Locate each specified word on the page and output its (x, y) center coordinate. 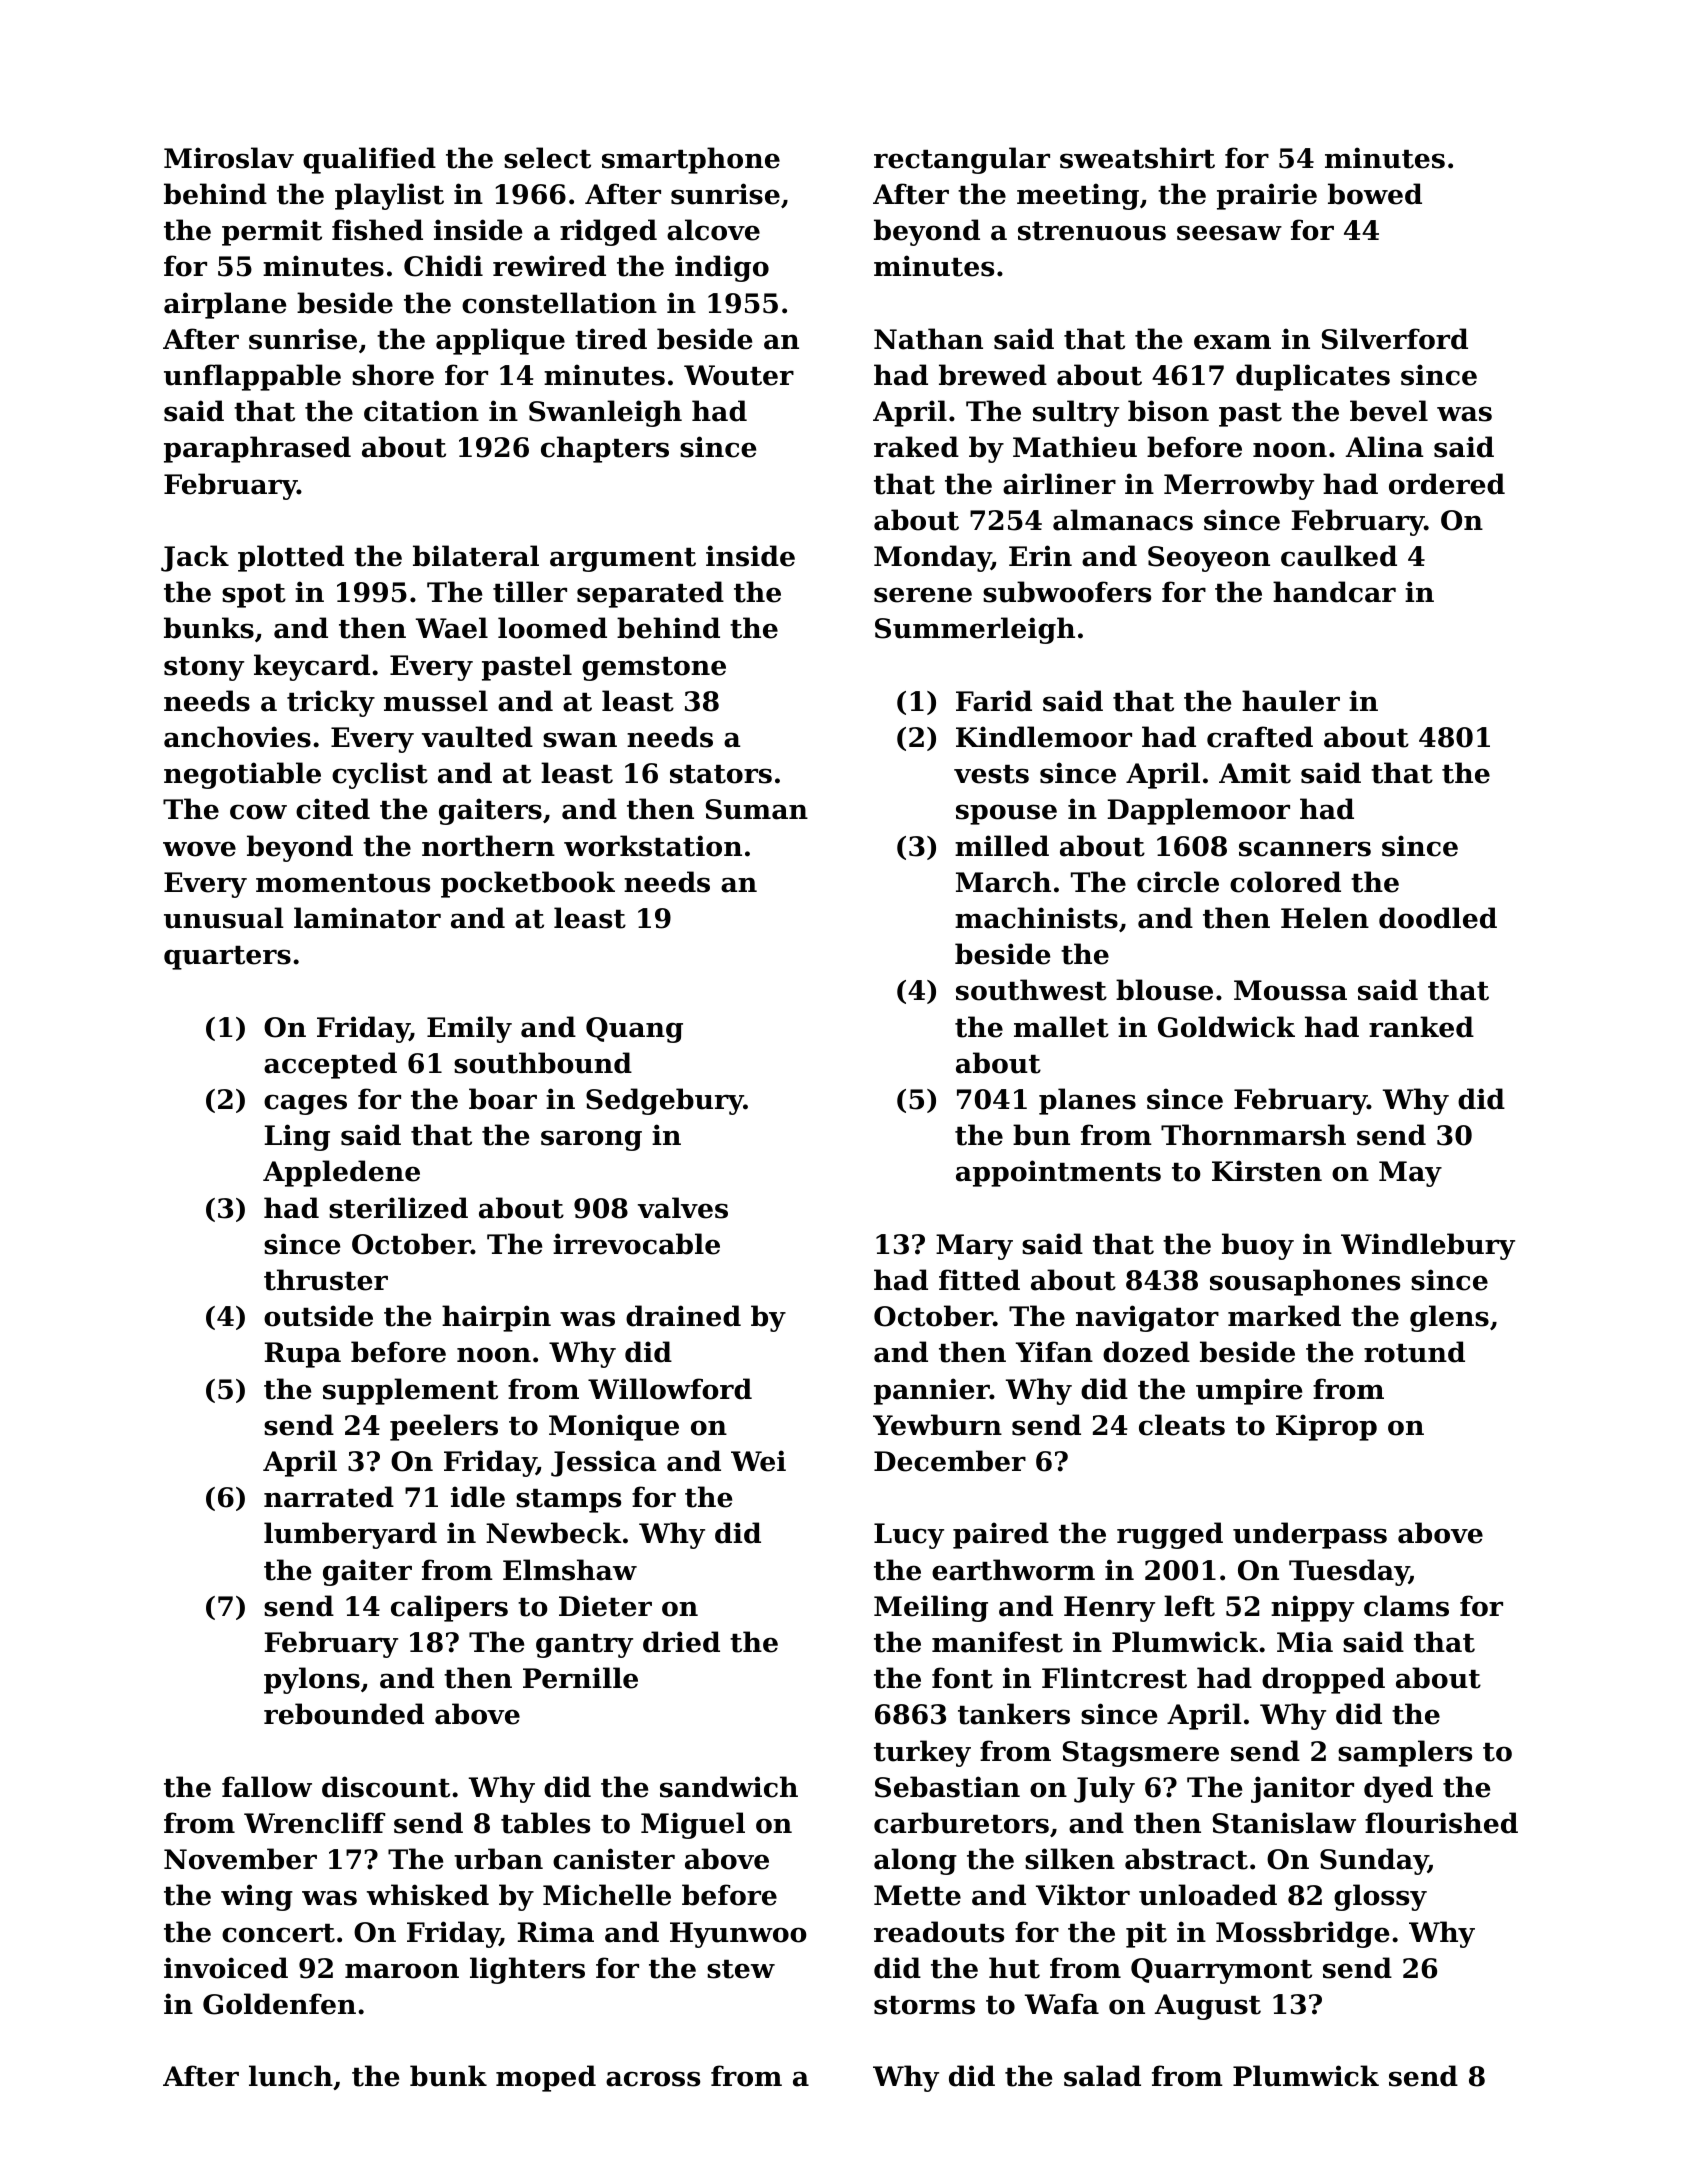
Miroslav (229, 158)
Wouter (739, 375)
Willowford (670, 1389)
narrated (329, 1497)
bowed (1375, 194)
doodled (1438, 918)
